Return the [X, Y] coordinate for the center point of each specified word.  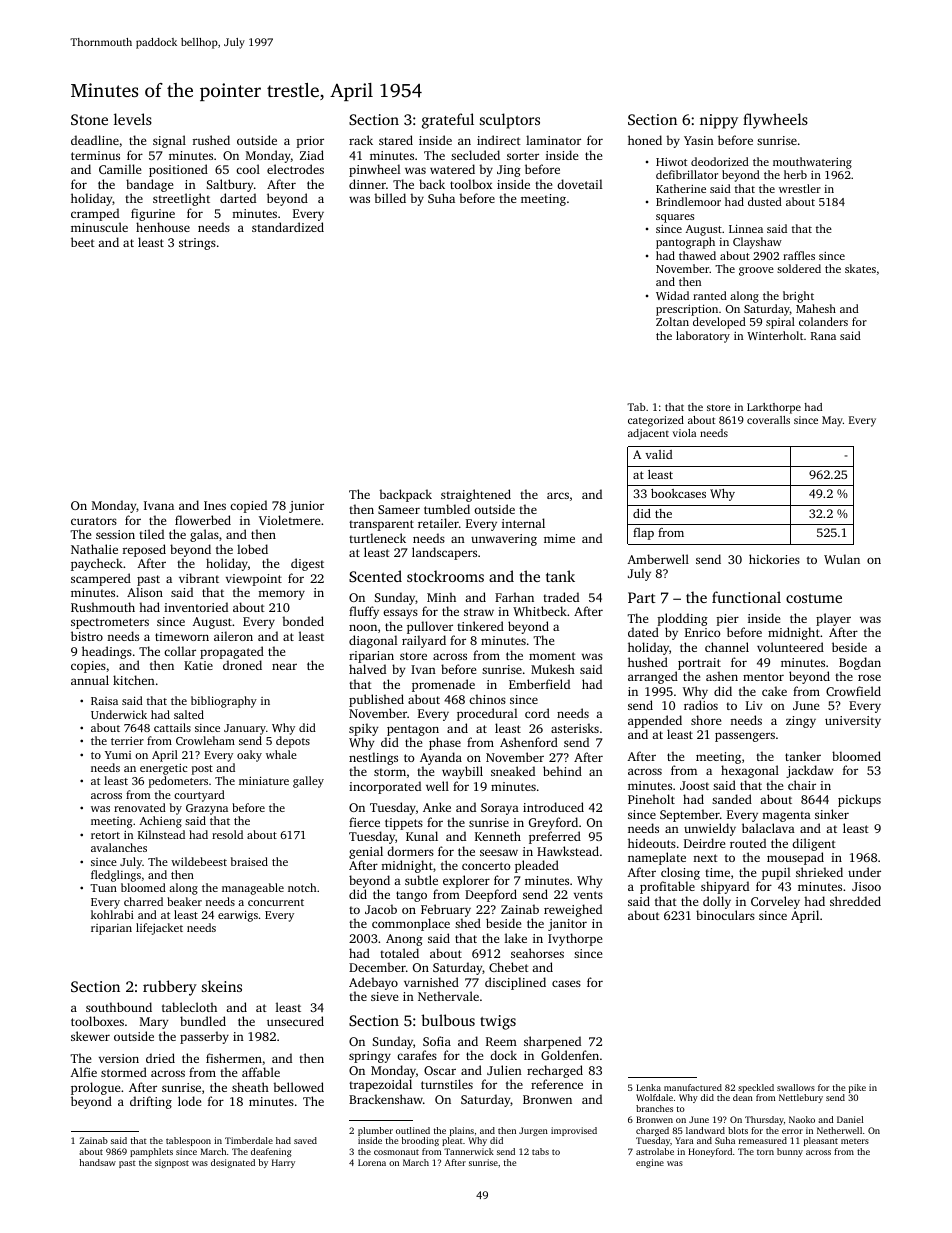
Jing [509, 171]
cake [774, 691]
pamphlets [151, 1152]
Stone [89, 119]
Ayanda [441, 758]
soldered [799, 268]
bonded [303, 621]
